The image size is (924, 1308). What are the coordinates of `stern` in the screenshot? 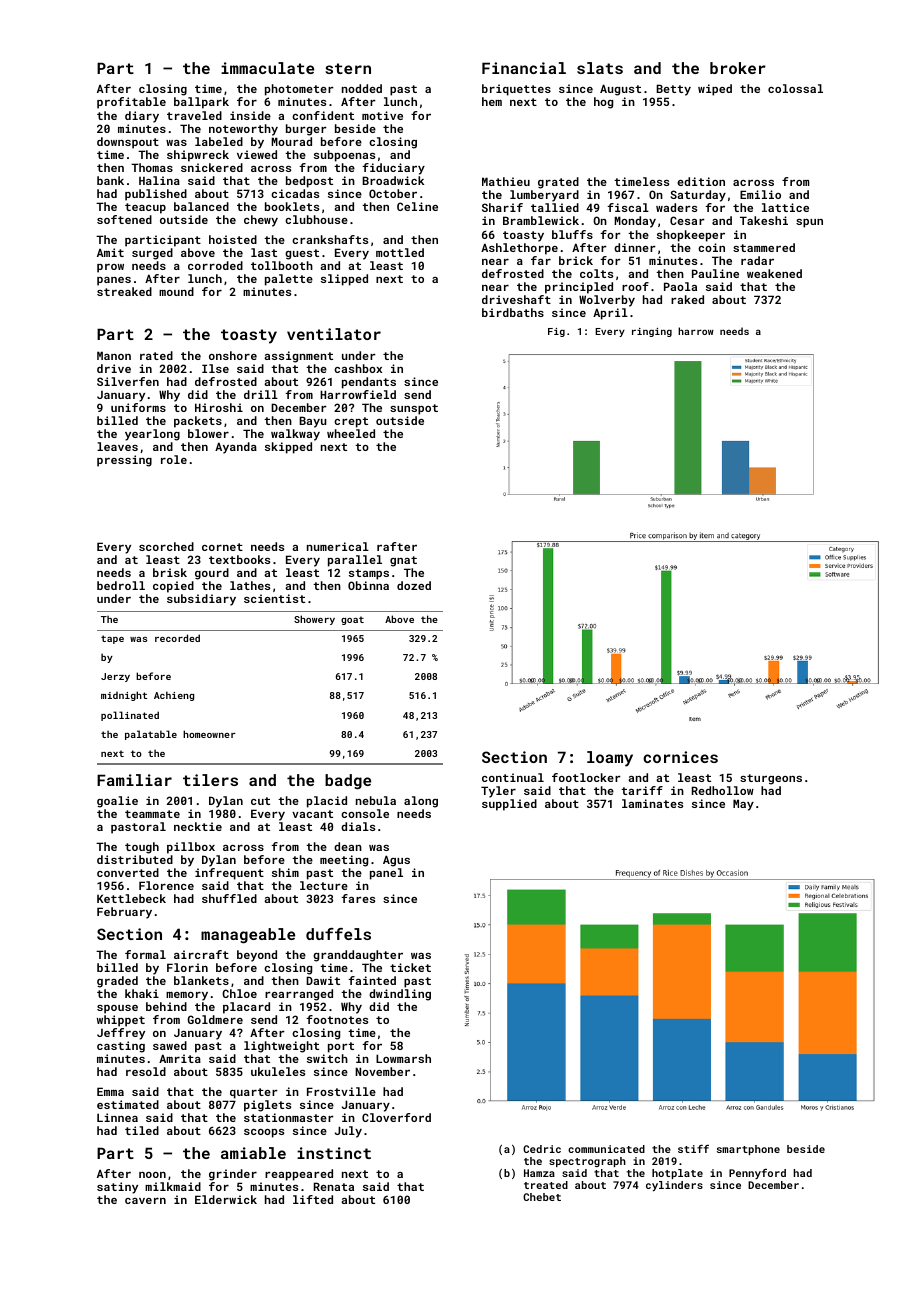 It's located at (348, 68).
